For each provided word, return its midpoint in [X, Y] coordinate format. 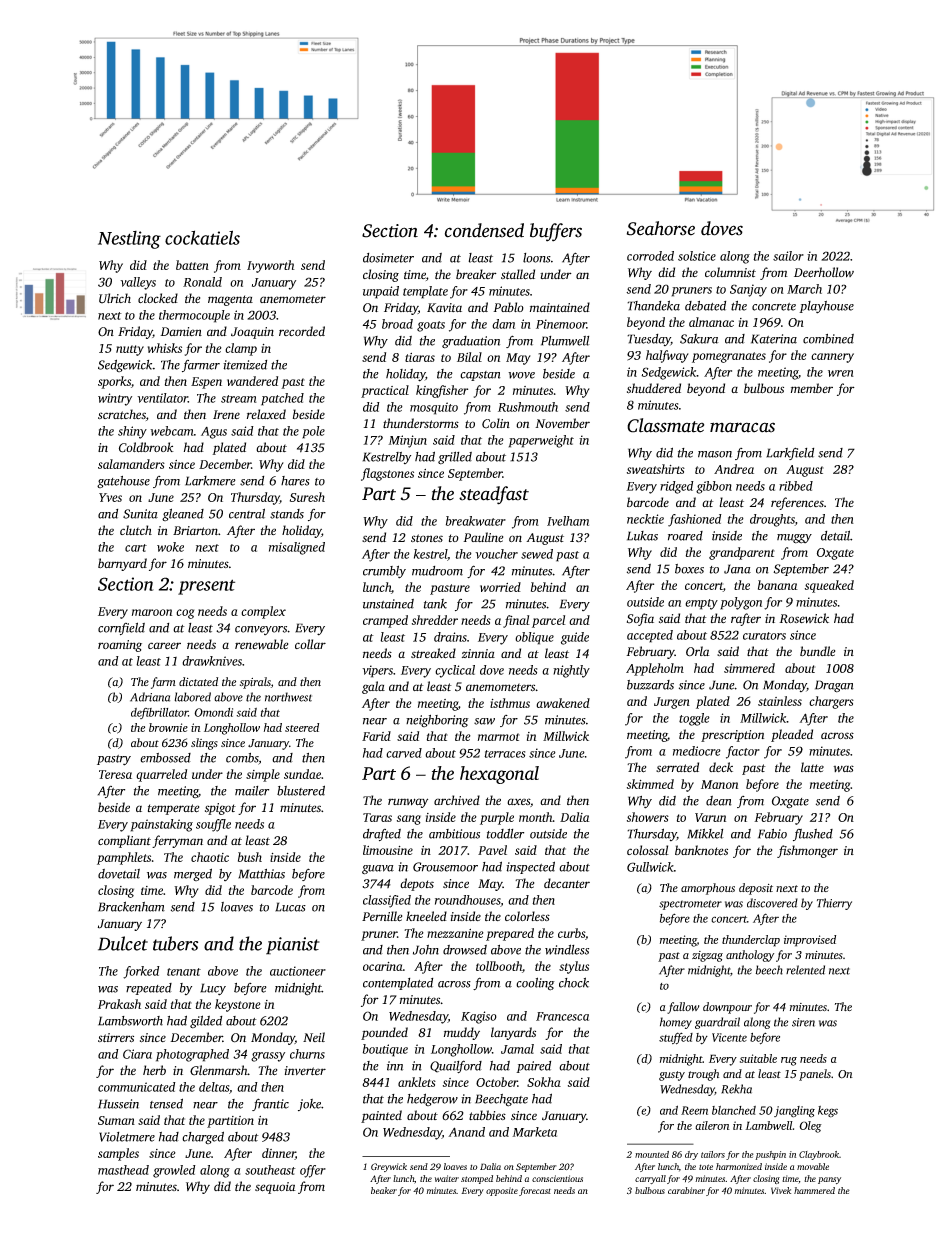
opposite [502, 1191]
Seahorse [661, 228]
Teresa [115, 774]
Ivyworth [271, 266]
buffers [556, 232]
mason [715, 454]
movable [813, 1166]
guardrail [717, 1023]
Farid [376, 736]
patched [282, 399]
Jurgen [672, 703]
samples [118, 1154]
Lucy [213, 989]
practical [385, 391]
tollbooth [499, 966]
